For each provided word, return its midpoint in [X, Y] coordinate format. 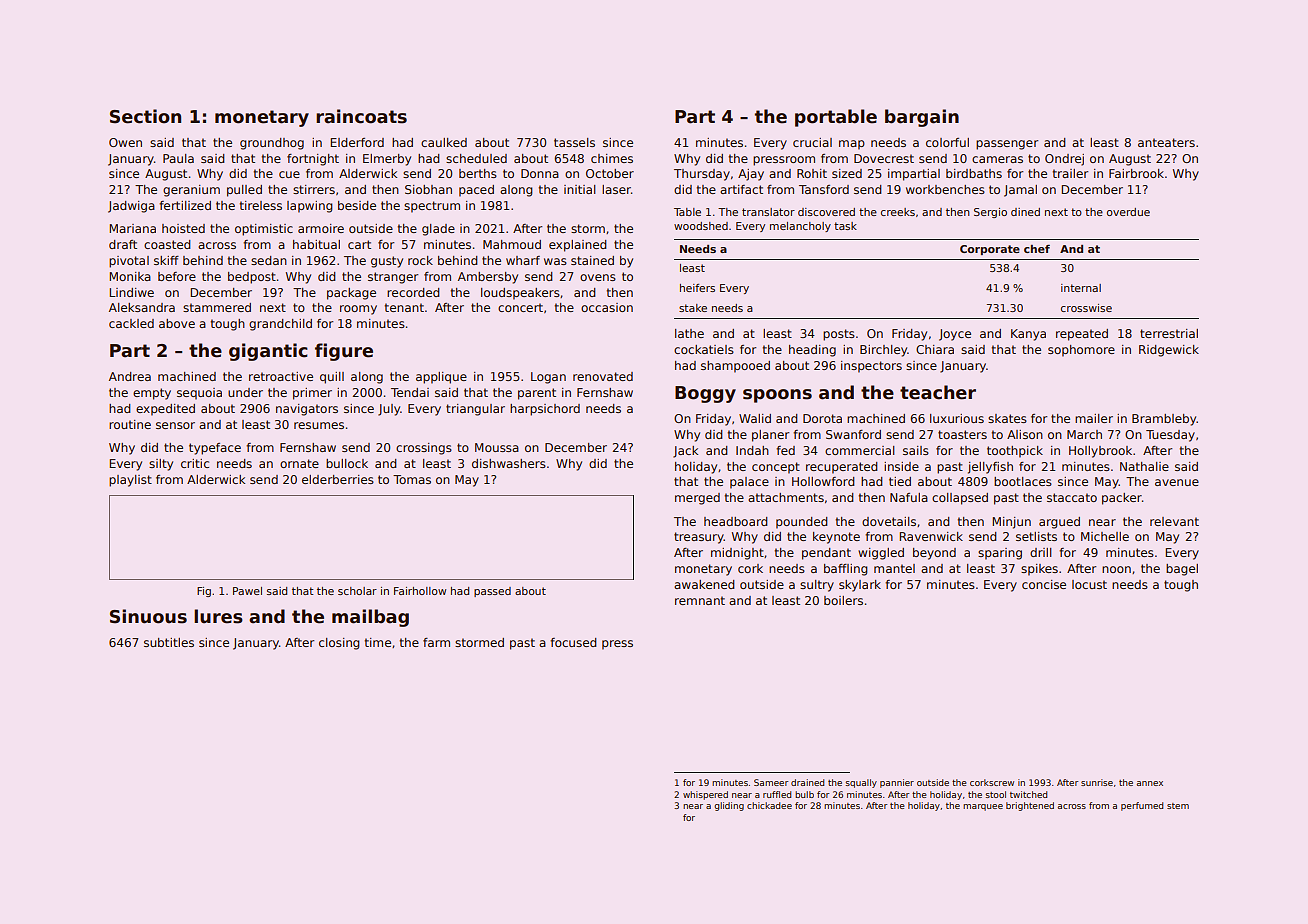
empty [152, 394]
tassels [574, 142]
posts [839, 335]
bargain [922, 118]
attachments [786, 497]
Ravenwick [931, 536]
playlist [130, 481]
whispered [705, 795]
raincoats [361, 116]
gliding [729, 806]
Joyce [955, 335]
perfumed [1142, 806]
